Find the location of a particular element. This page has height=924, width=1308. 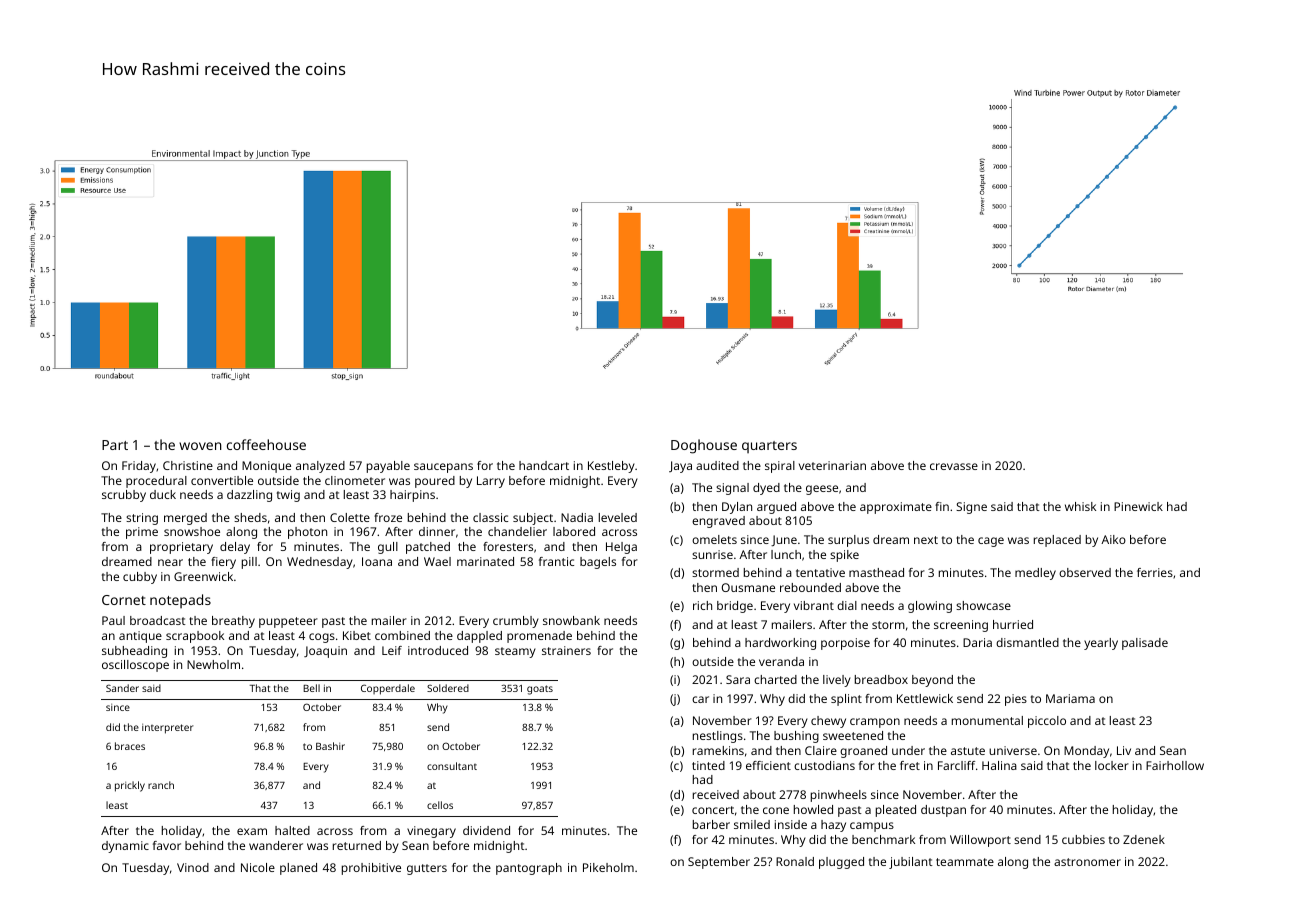

procedural is located at coordinates (156, 482).
